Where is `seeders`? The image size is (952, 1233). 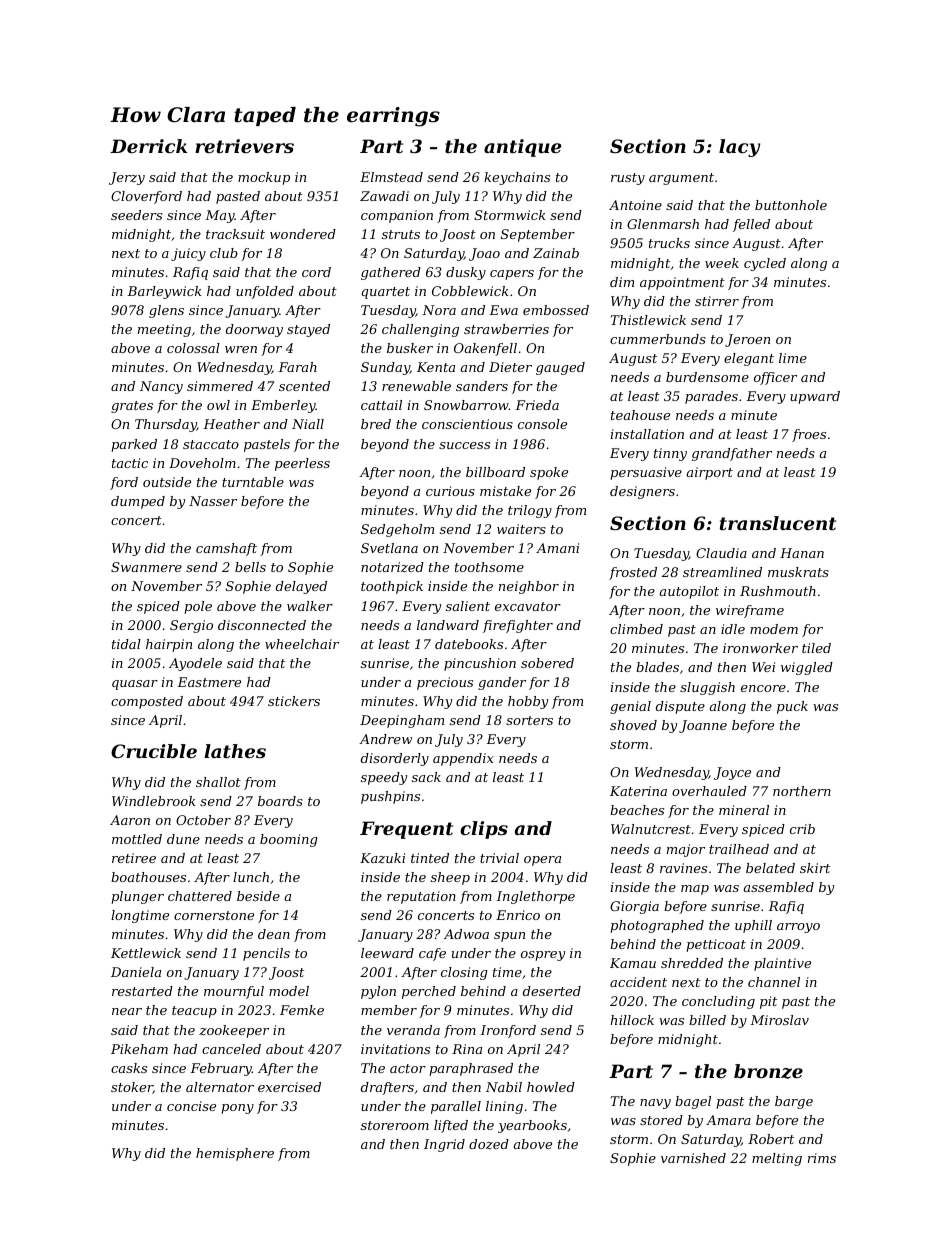 seeders is located at coordinates (136, 215).
